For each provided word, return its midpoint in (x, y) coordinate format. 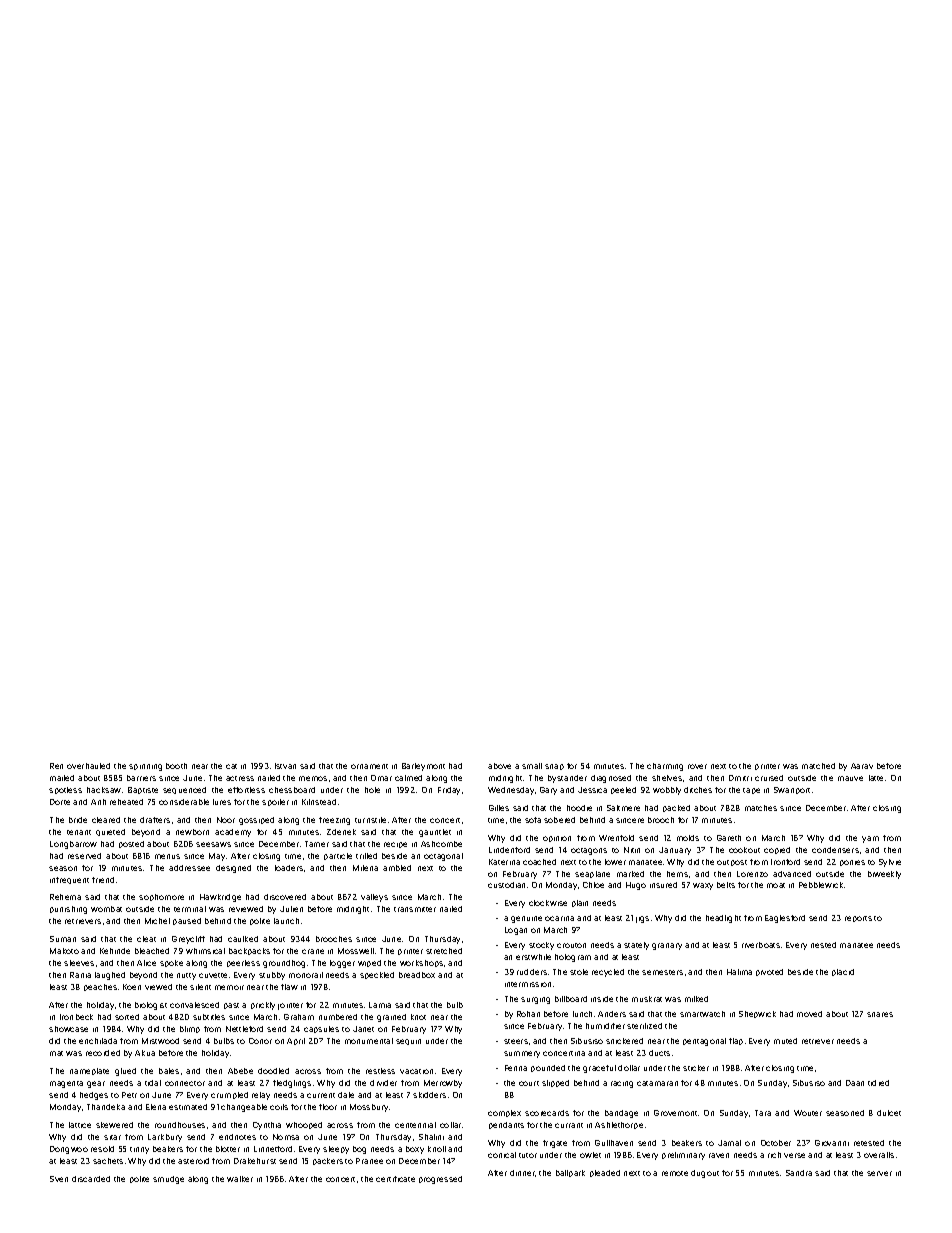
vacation (416, 1071)
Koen (132, 987)
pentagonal (704, 1042)
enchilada (98, 1041)
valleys (374, 898)
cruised (769, 778)
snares (880, 1014)
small (532, 766)
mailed (62, 778)
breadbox (417, 975)
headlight (723, 919)
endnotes (237, 1137)
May (217, 857)
